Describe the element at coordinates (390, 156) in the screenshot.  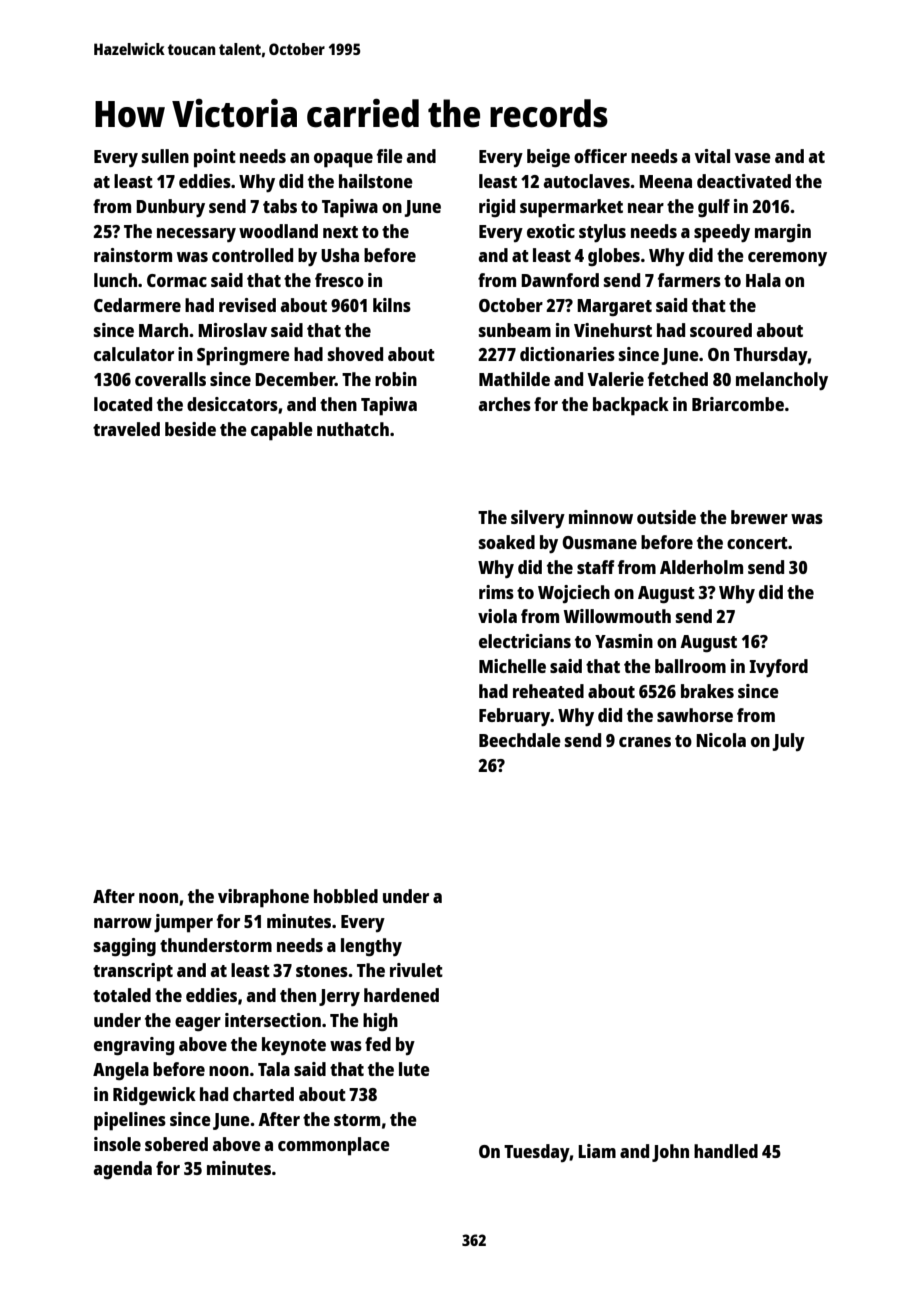
I see `file` at that location.
